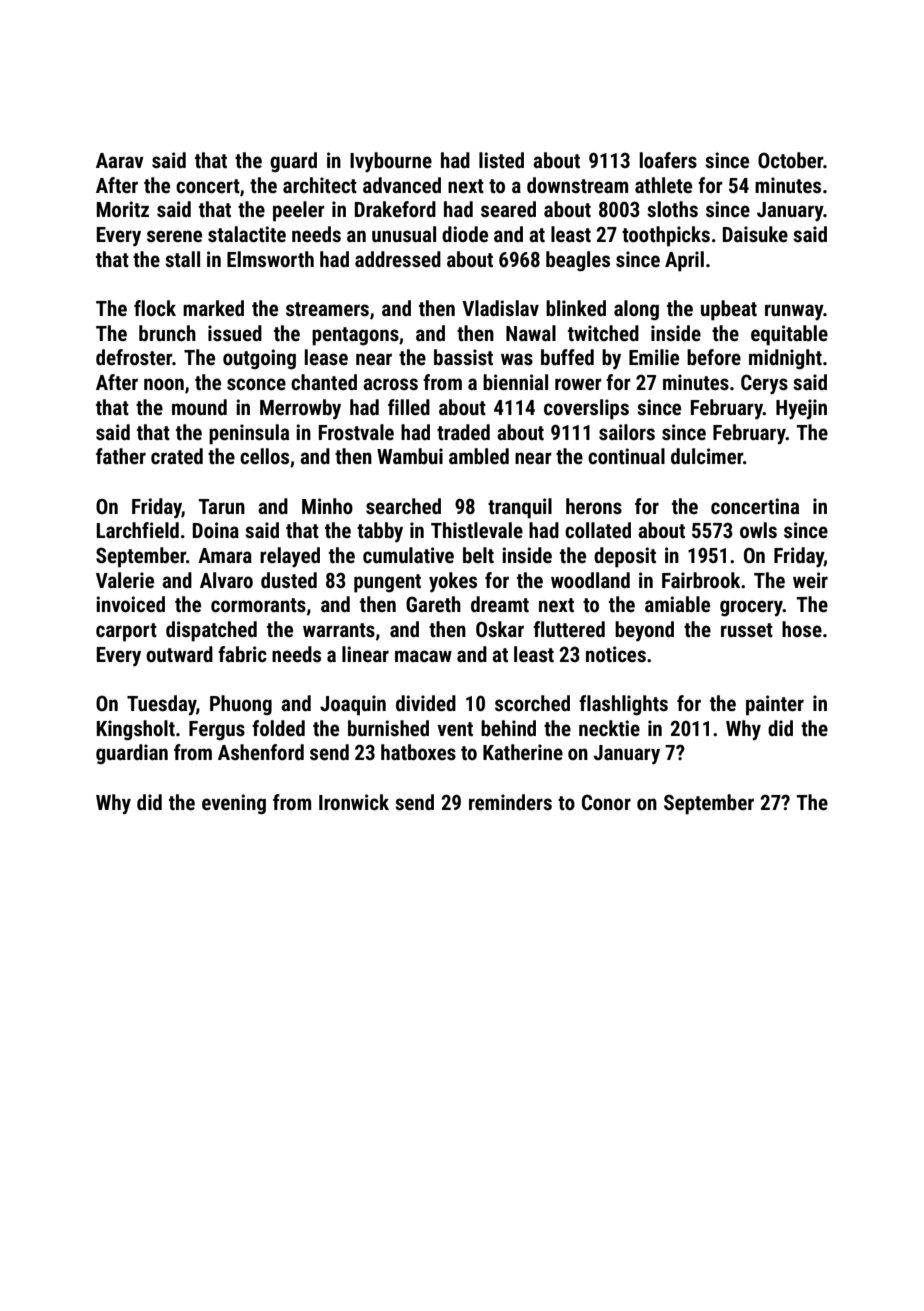 The height and width of the image is (1311, 924). Describe the element at coordinates (668, 160) in the image. I see `loafers` at that location.
